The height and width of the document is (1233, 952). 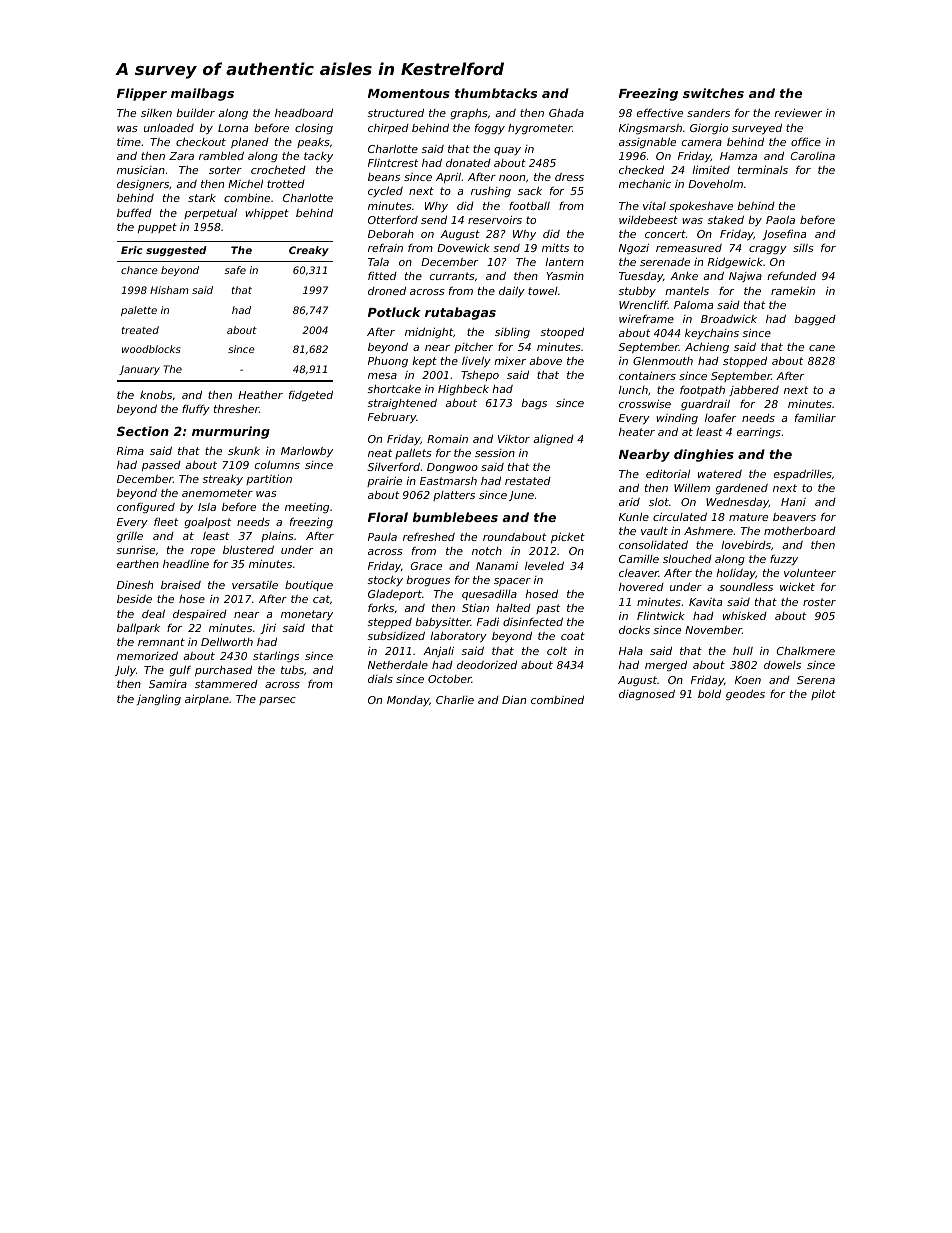 What do you see at coordinates (142, 94) in the document?
I see `Flipper` at bounding box center [142, 94].
